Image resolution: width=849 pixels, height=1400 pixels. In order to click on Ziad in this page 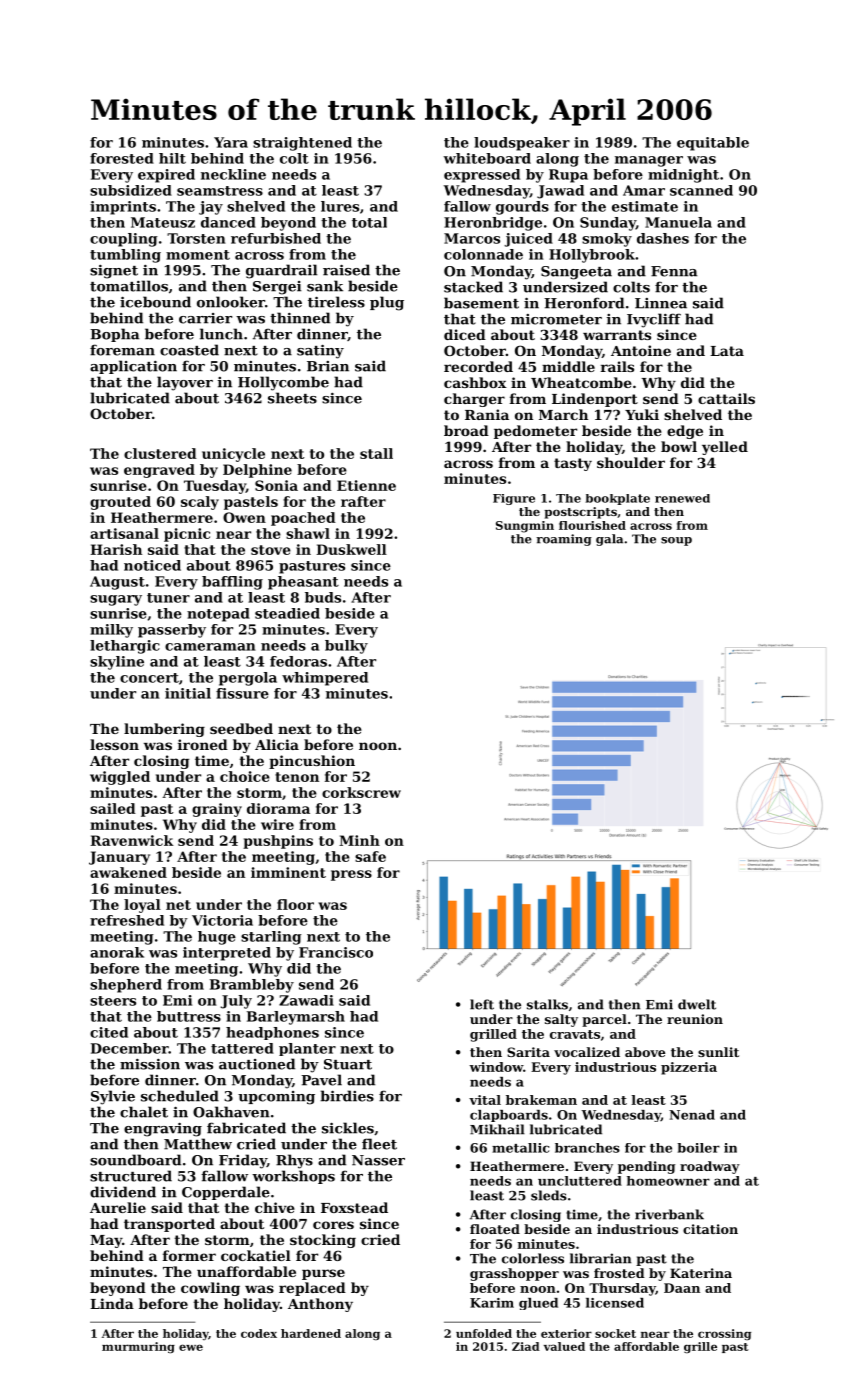, I will do `click(526, 1346)`.
